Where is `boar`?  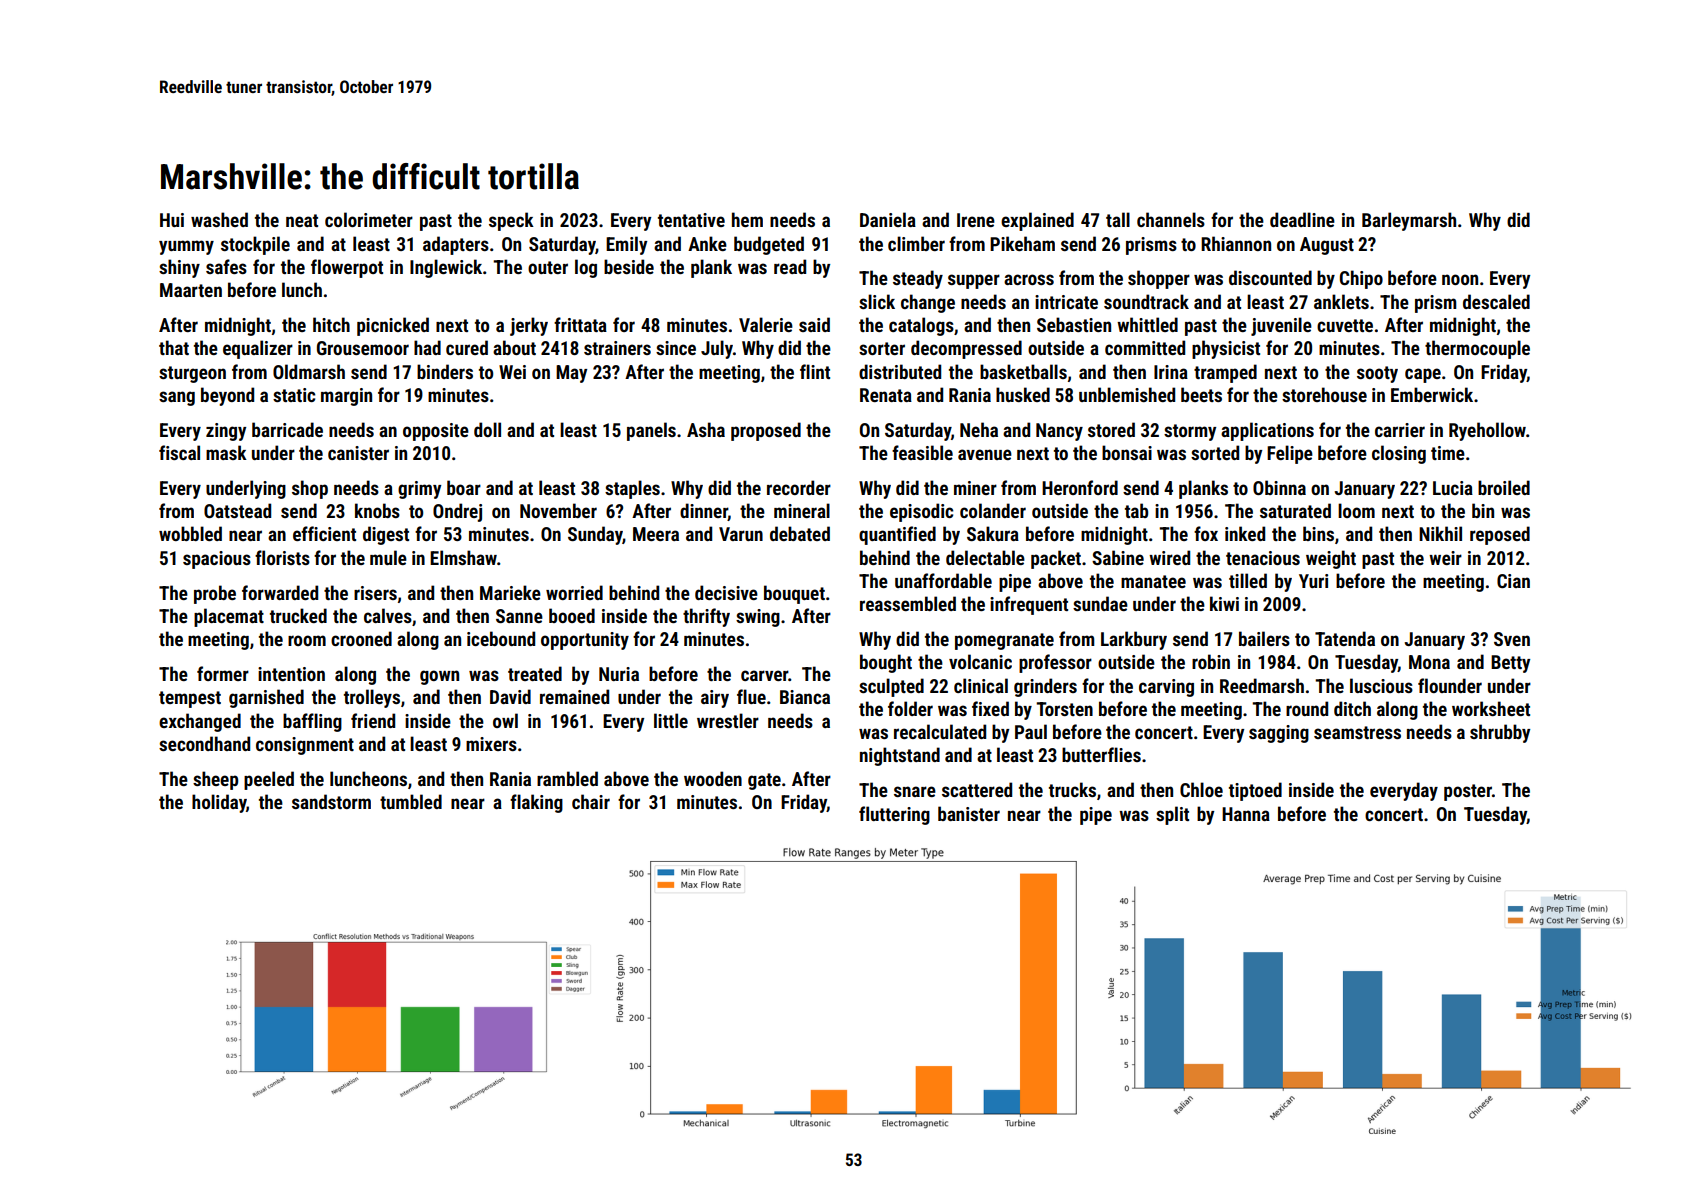
boar is located at coordinates (464, 487).
